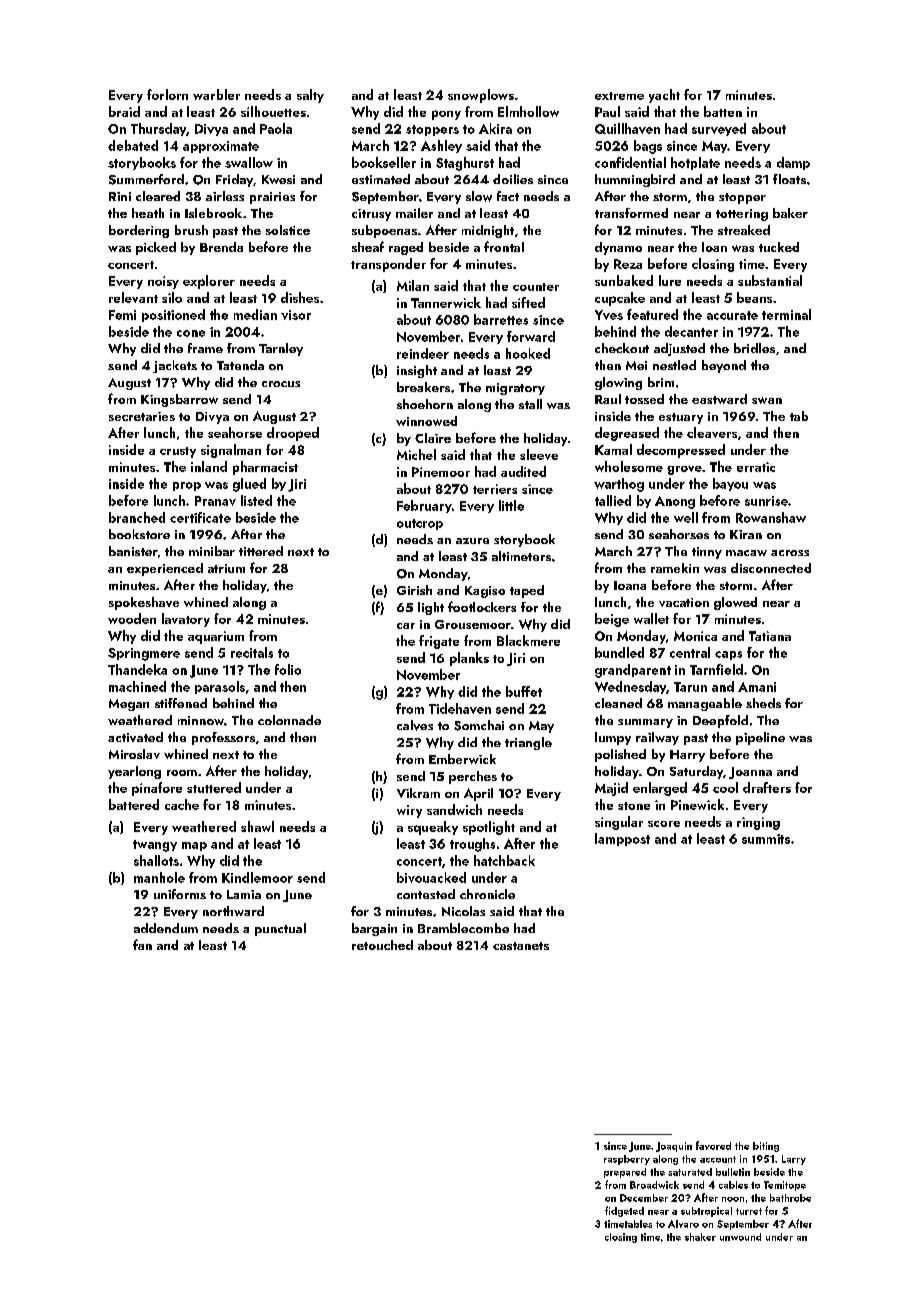  I want to click on yacht, so click(664, 96).
